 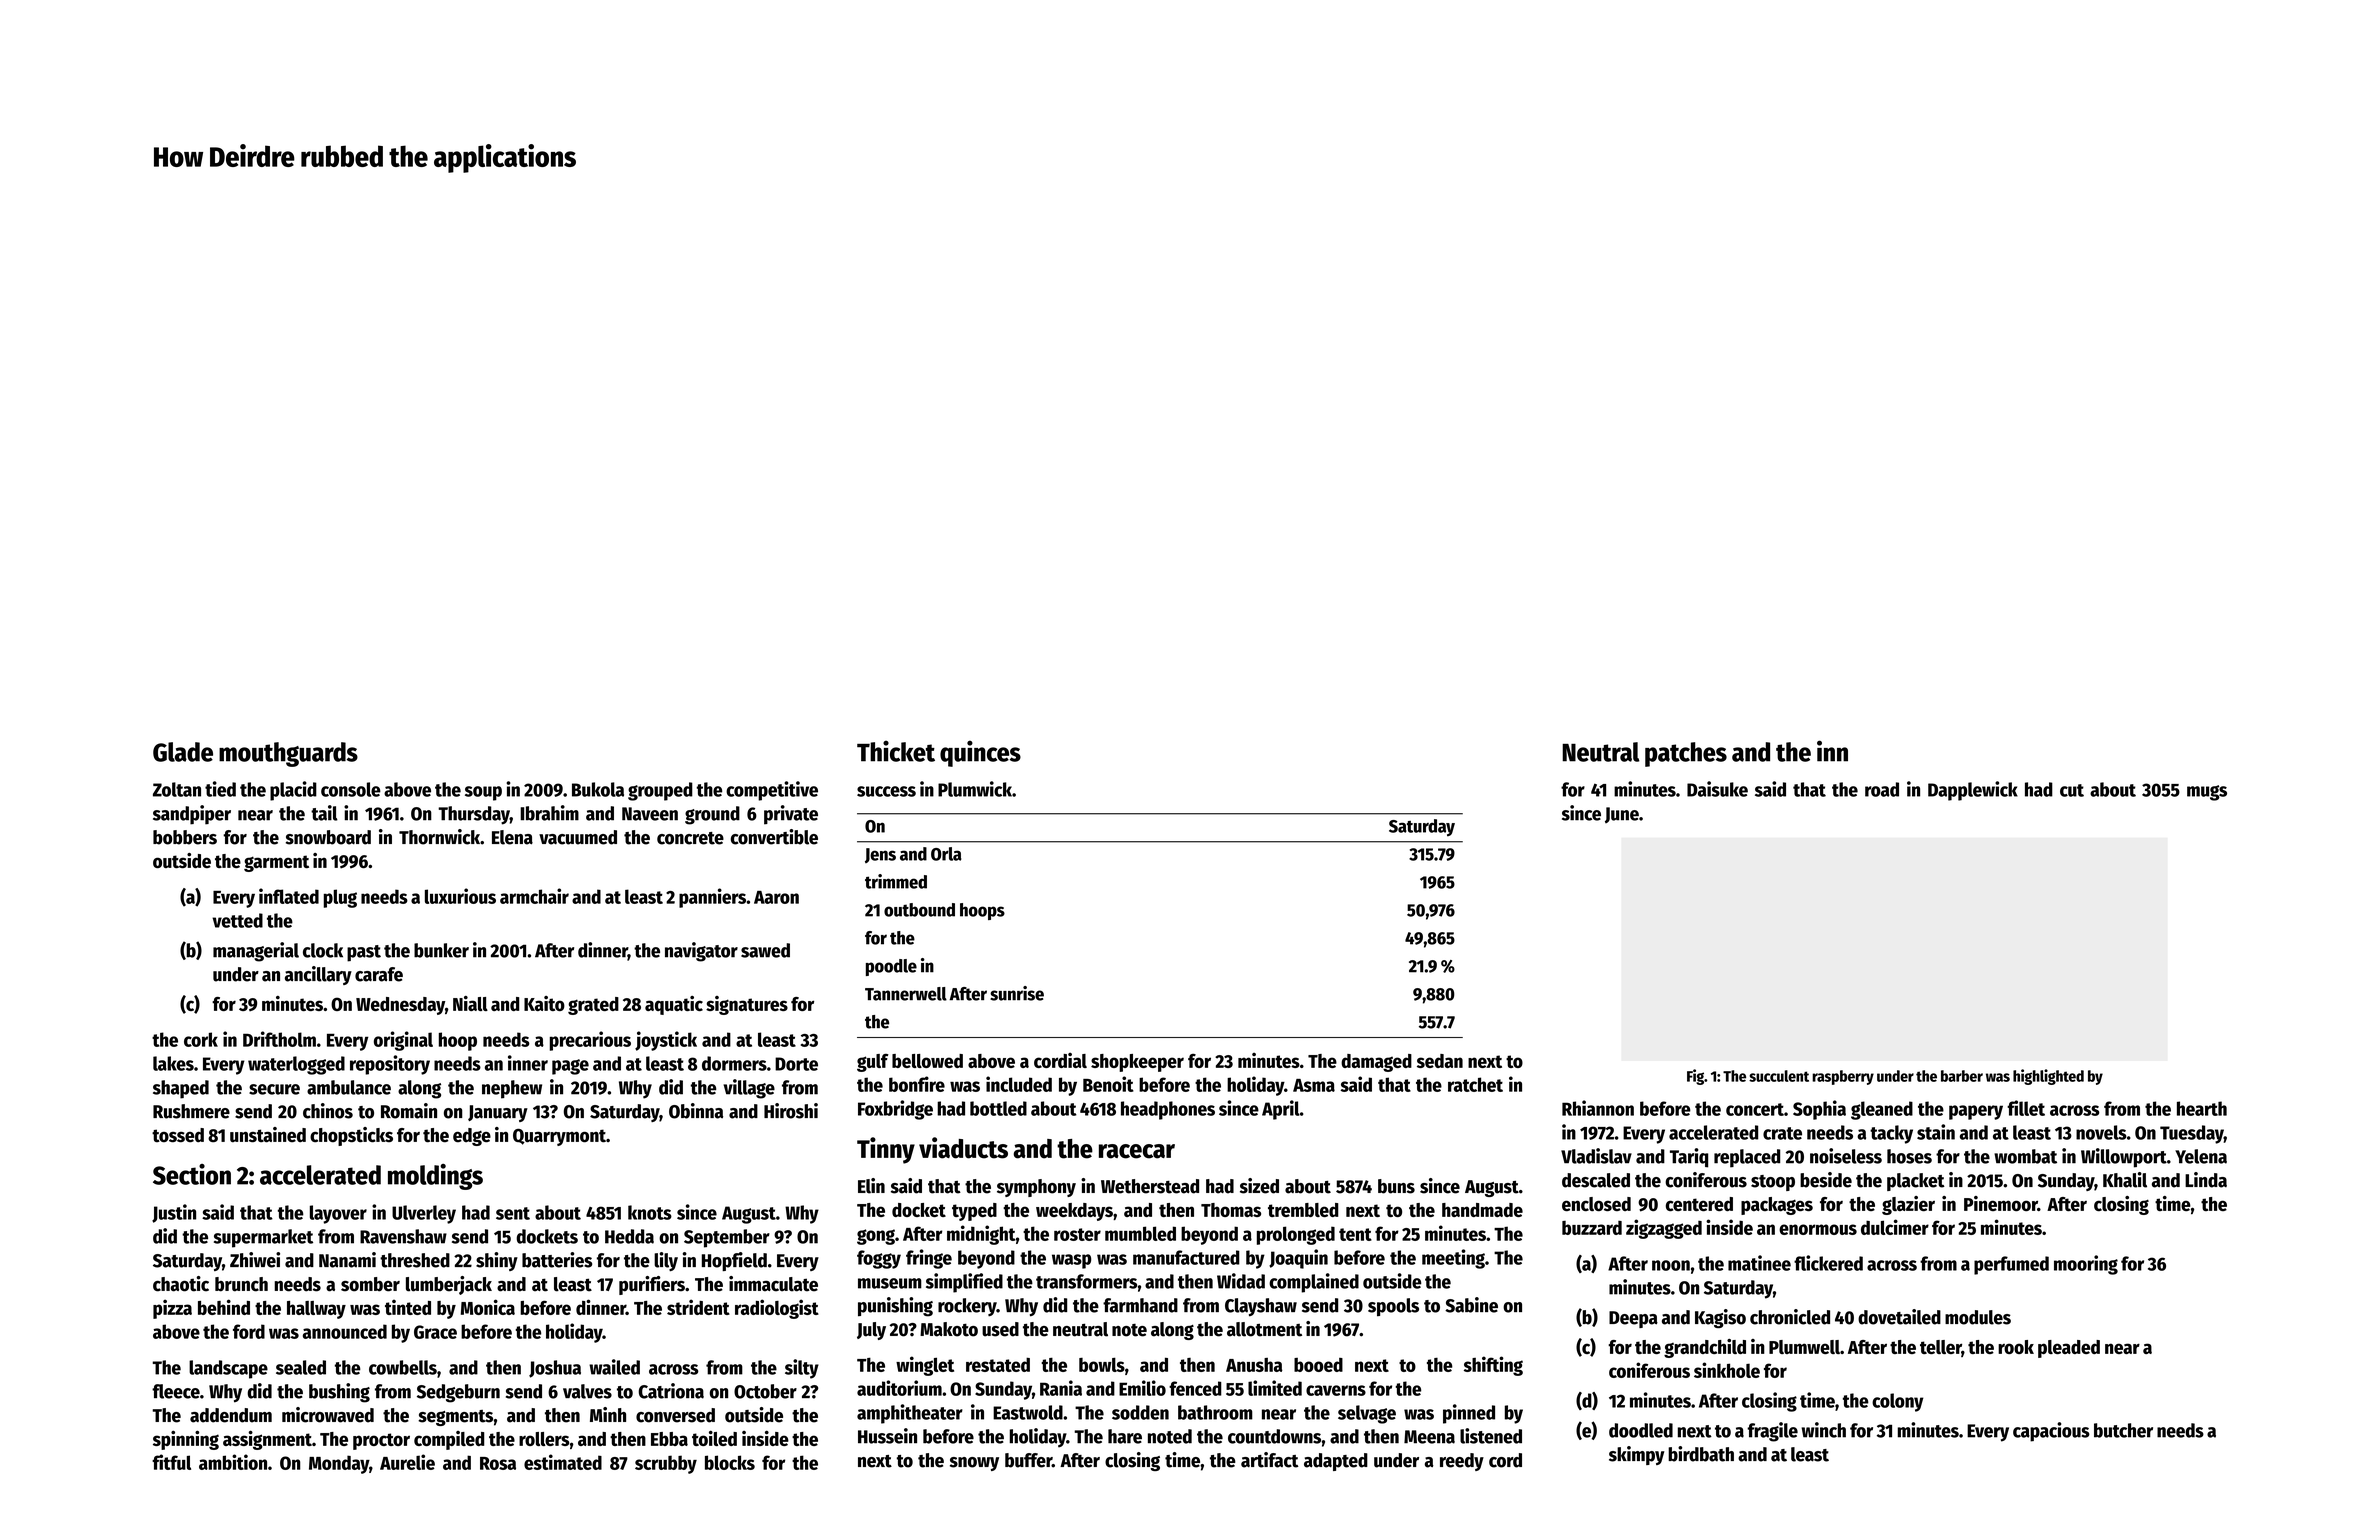 What do you see at coordinates (1978, 1317) in the screenshot?
I see `modules` at bounding box center [1978, 1317].
